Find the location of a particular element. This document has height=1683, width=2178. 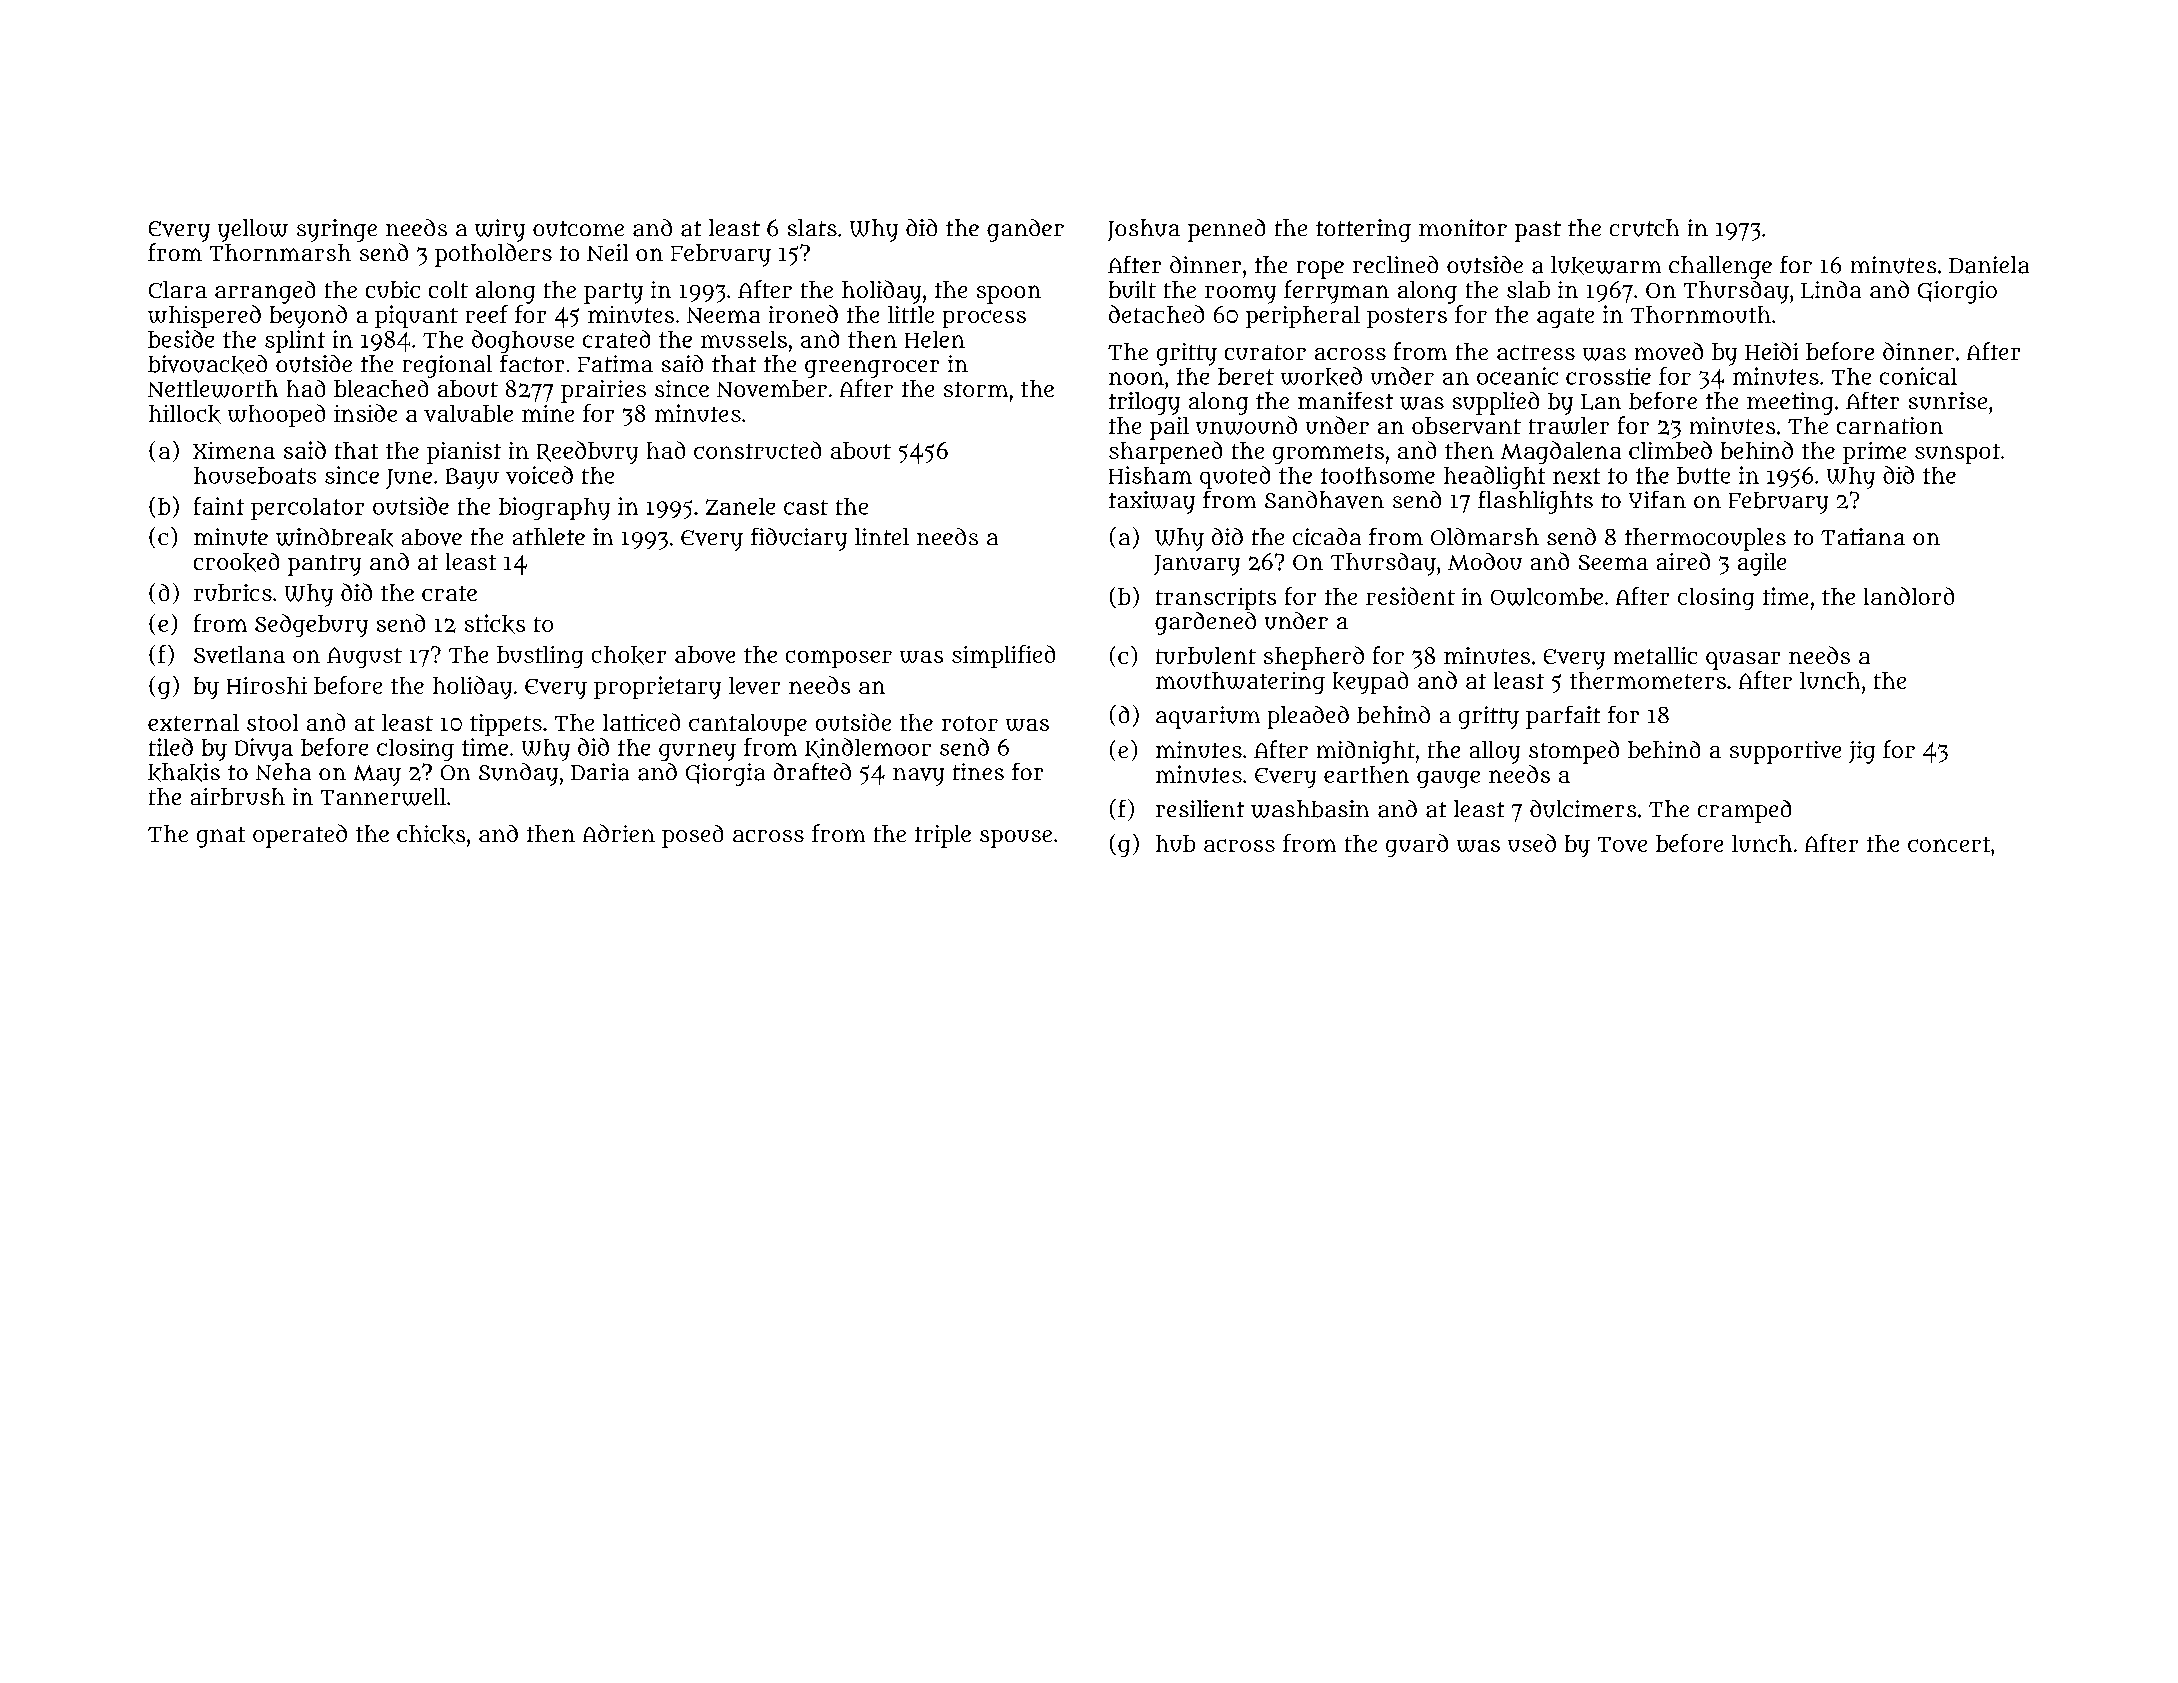

concert is located at coordinates (1949, 844).
